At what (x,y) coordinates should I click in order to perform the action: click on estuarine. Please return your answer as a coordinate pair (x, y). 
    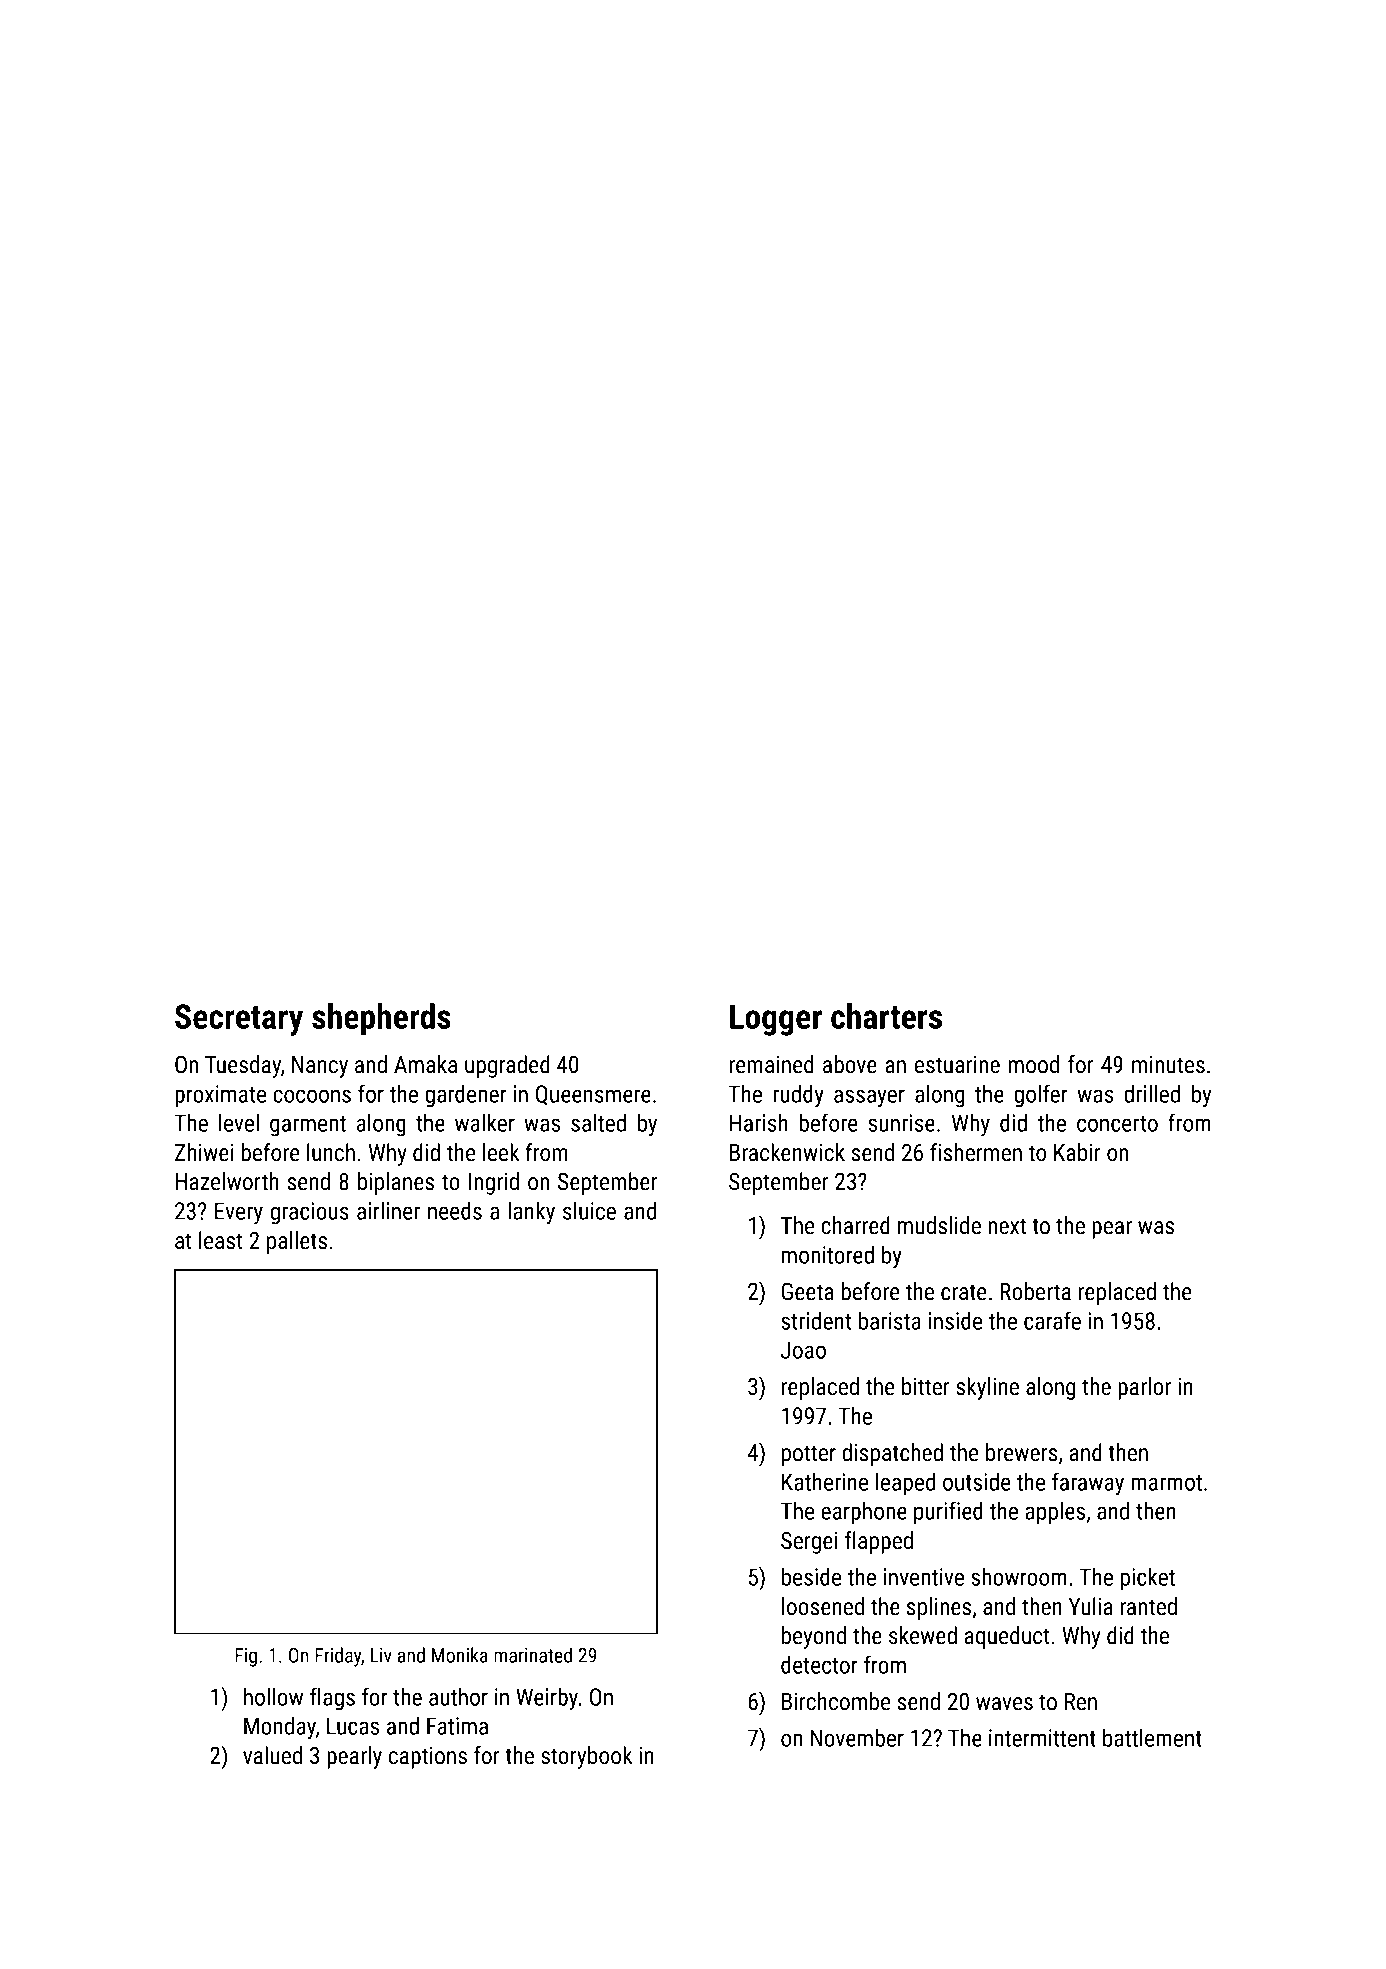
    Looking at the image, I should click on (957, 1065).
